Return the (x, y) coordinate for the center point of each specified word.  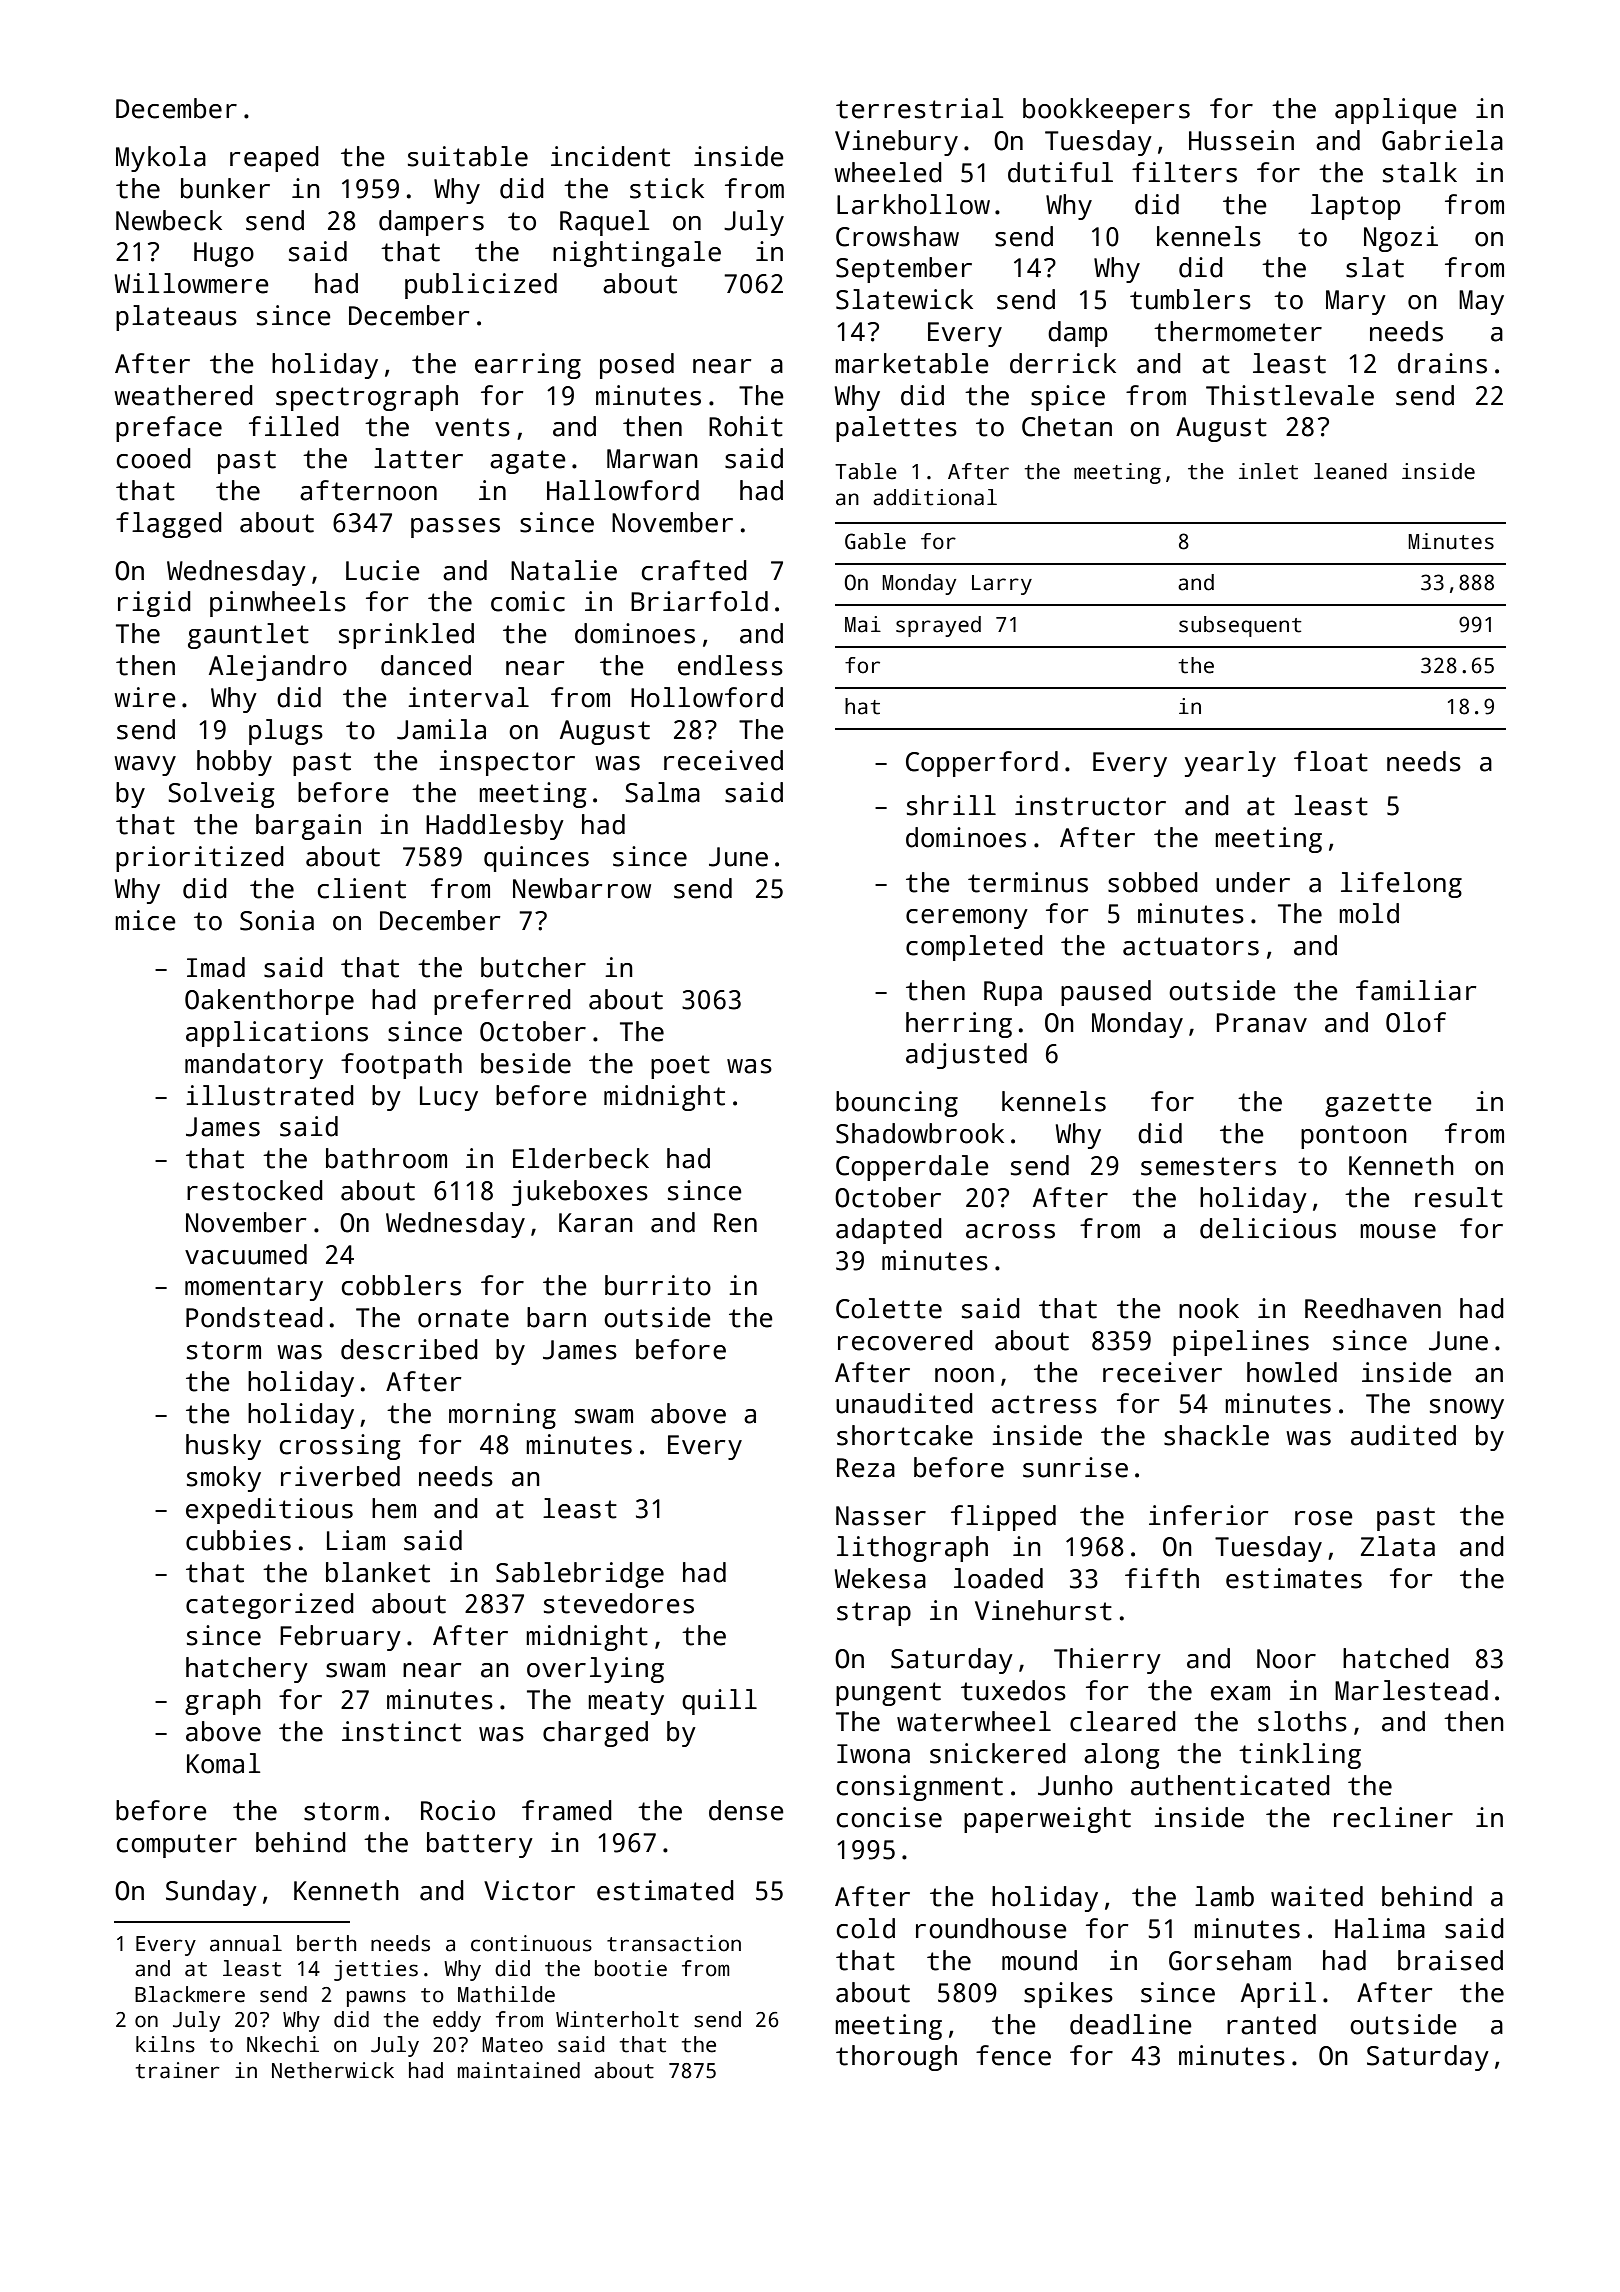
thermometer (1238, 331)
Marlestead (1411, 1690)
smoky (224, 1479)
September (904, 270)
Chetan (1067, 426)
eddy (457, 2021)
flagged (169, 525)
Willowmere (191, 283)
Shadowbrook (920, 1133)
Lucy (449, 1098)
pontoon (1354, 1137)
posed (637, 366)
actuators (1191, 946)
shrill (951, 805)
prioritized (200, 859)
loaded (998, 1578)
